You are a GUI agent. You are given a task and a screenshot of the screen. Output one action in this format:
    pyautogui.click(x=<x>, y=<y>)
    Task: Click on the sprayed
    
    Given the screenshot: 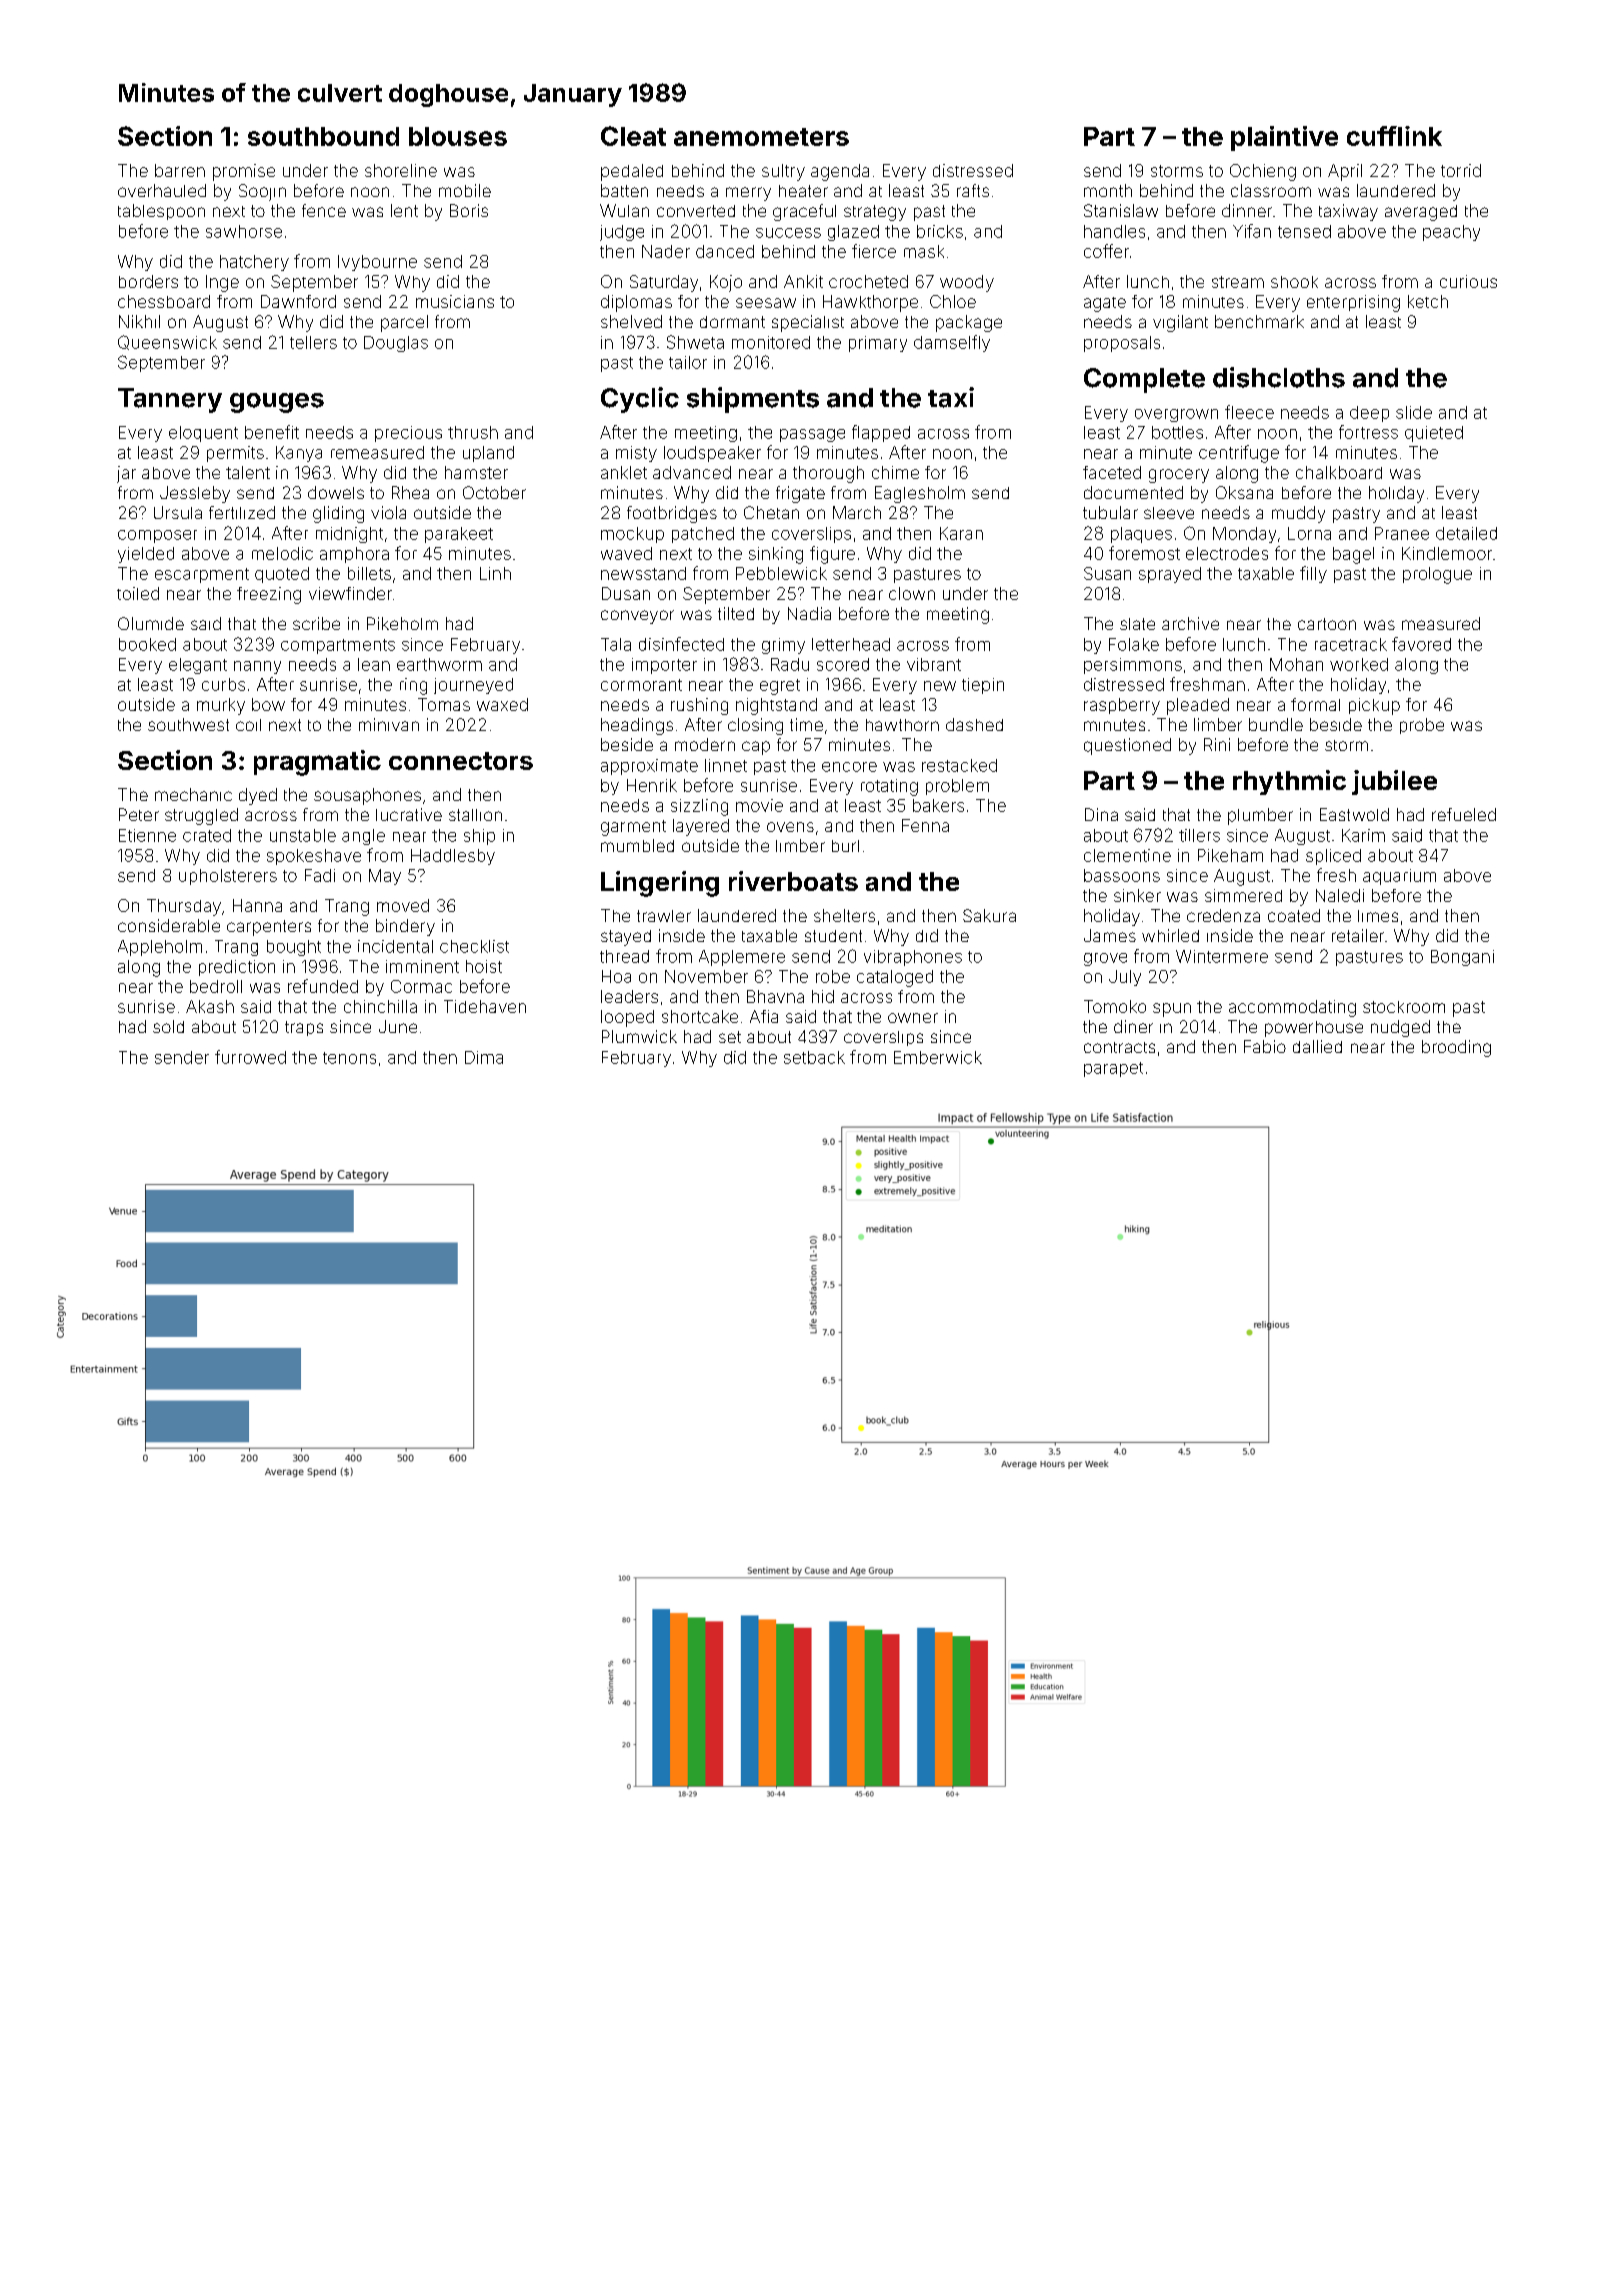 What is the action you would take?
    pyautogui.click(x=1170, y=575)
